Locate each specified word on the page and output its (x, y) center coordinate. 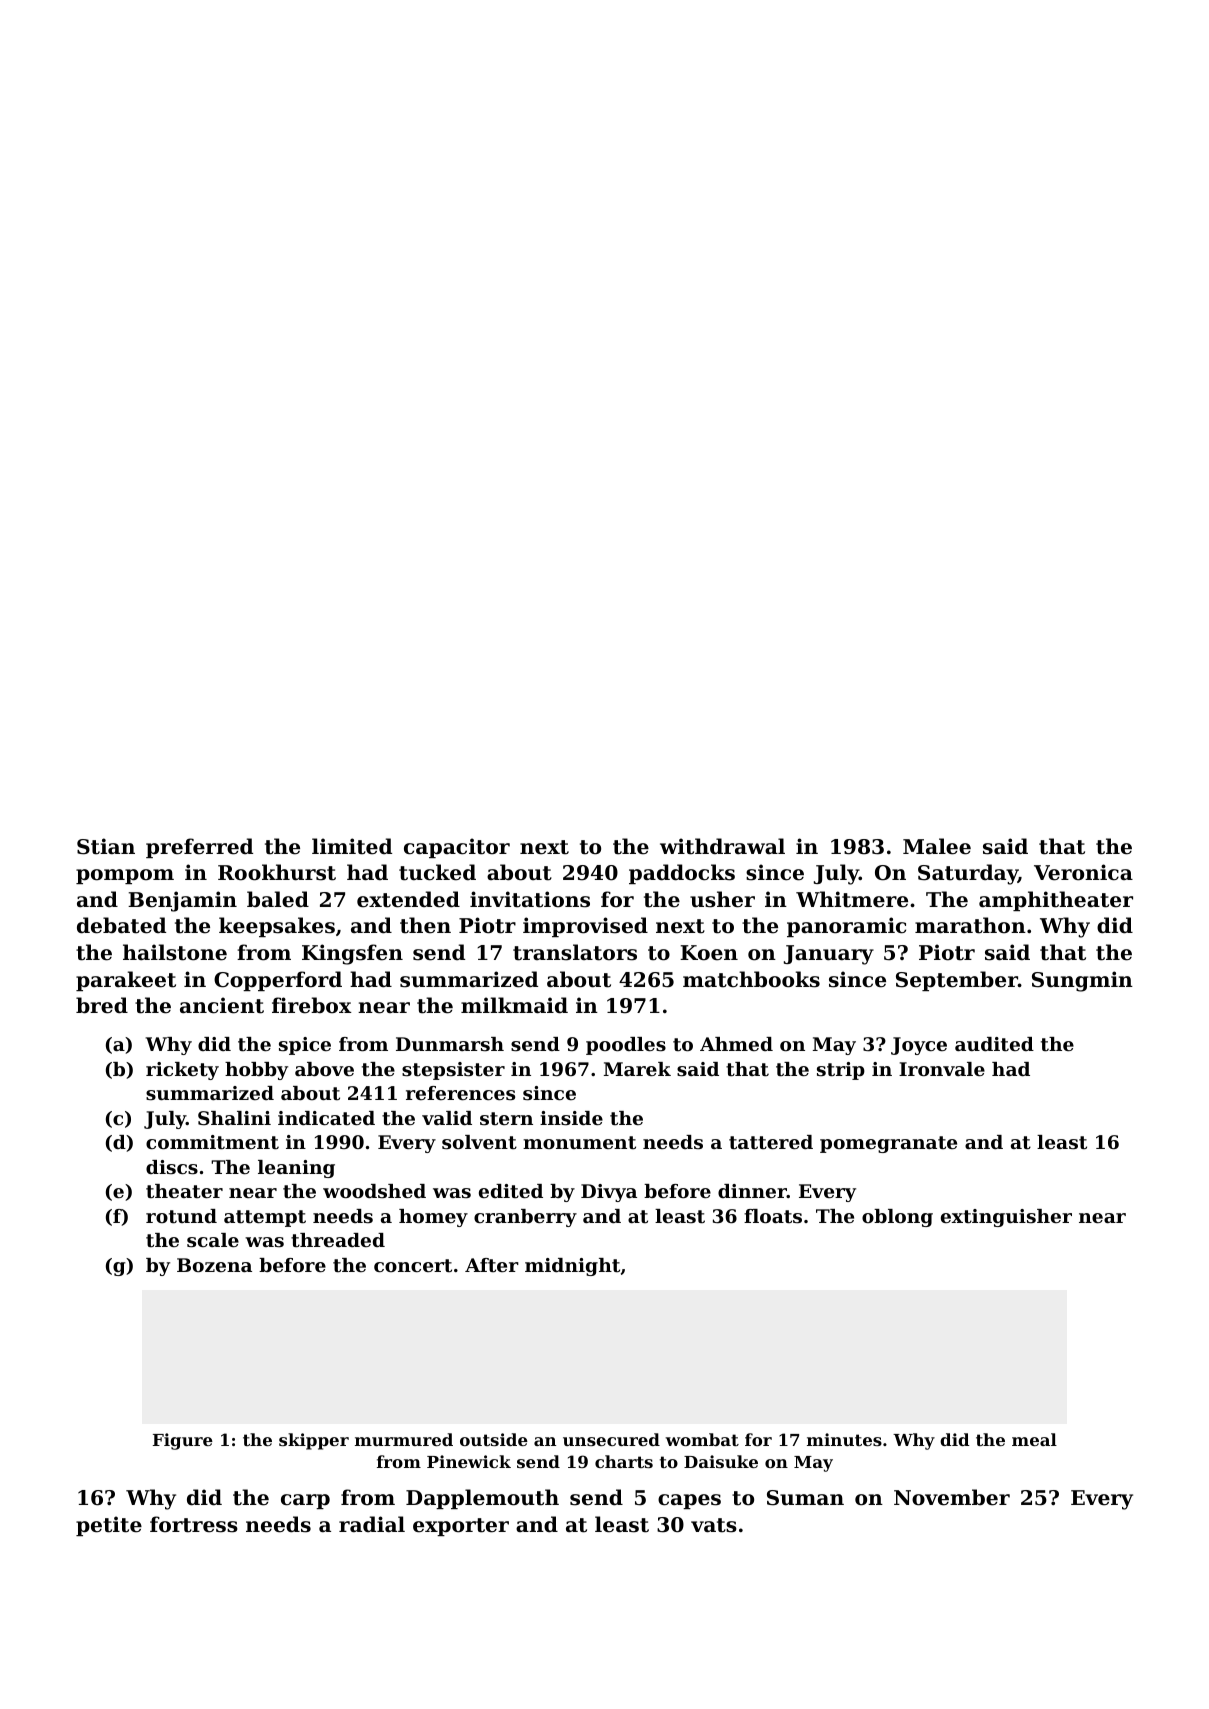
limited (352, 846)
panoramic (846, 927)
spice (305, 1046)
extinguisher (1006, 1218)
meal (1034, 1439)
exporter (461, 1527)
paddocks (682, 874)
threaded (338, 1240)
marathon (970, 925)
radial (372, 1524)
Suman (805, 1498)
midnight (572, 1267)
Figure (183, 1441)
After (492, 1265)
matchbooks (751, 979)
